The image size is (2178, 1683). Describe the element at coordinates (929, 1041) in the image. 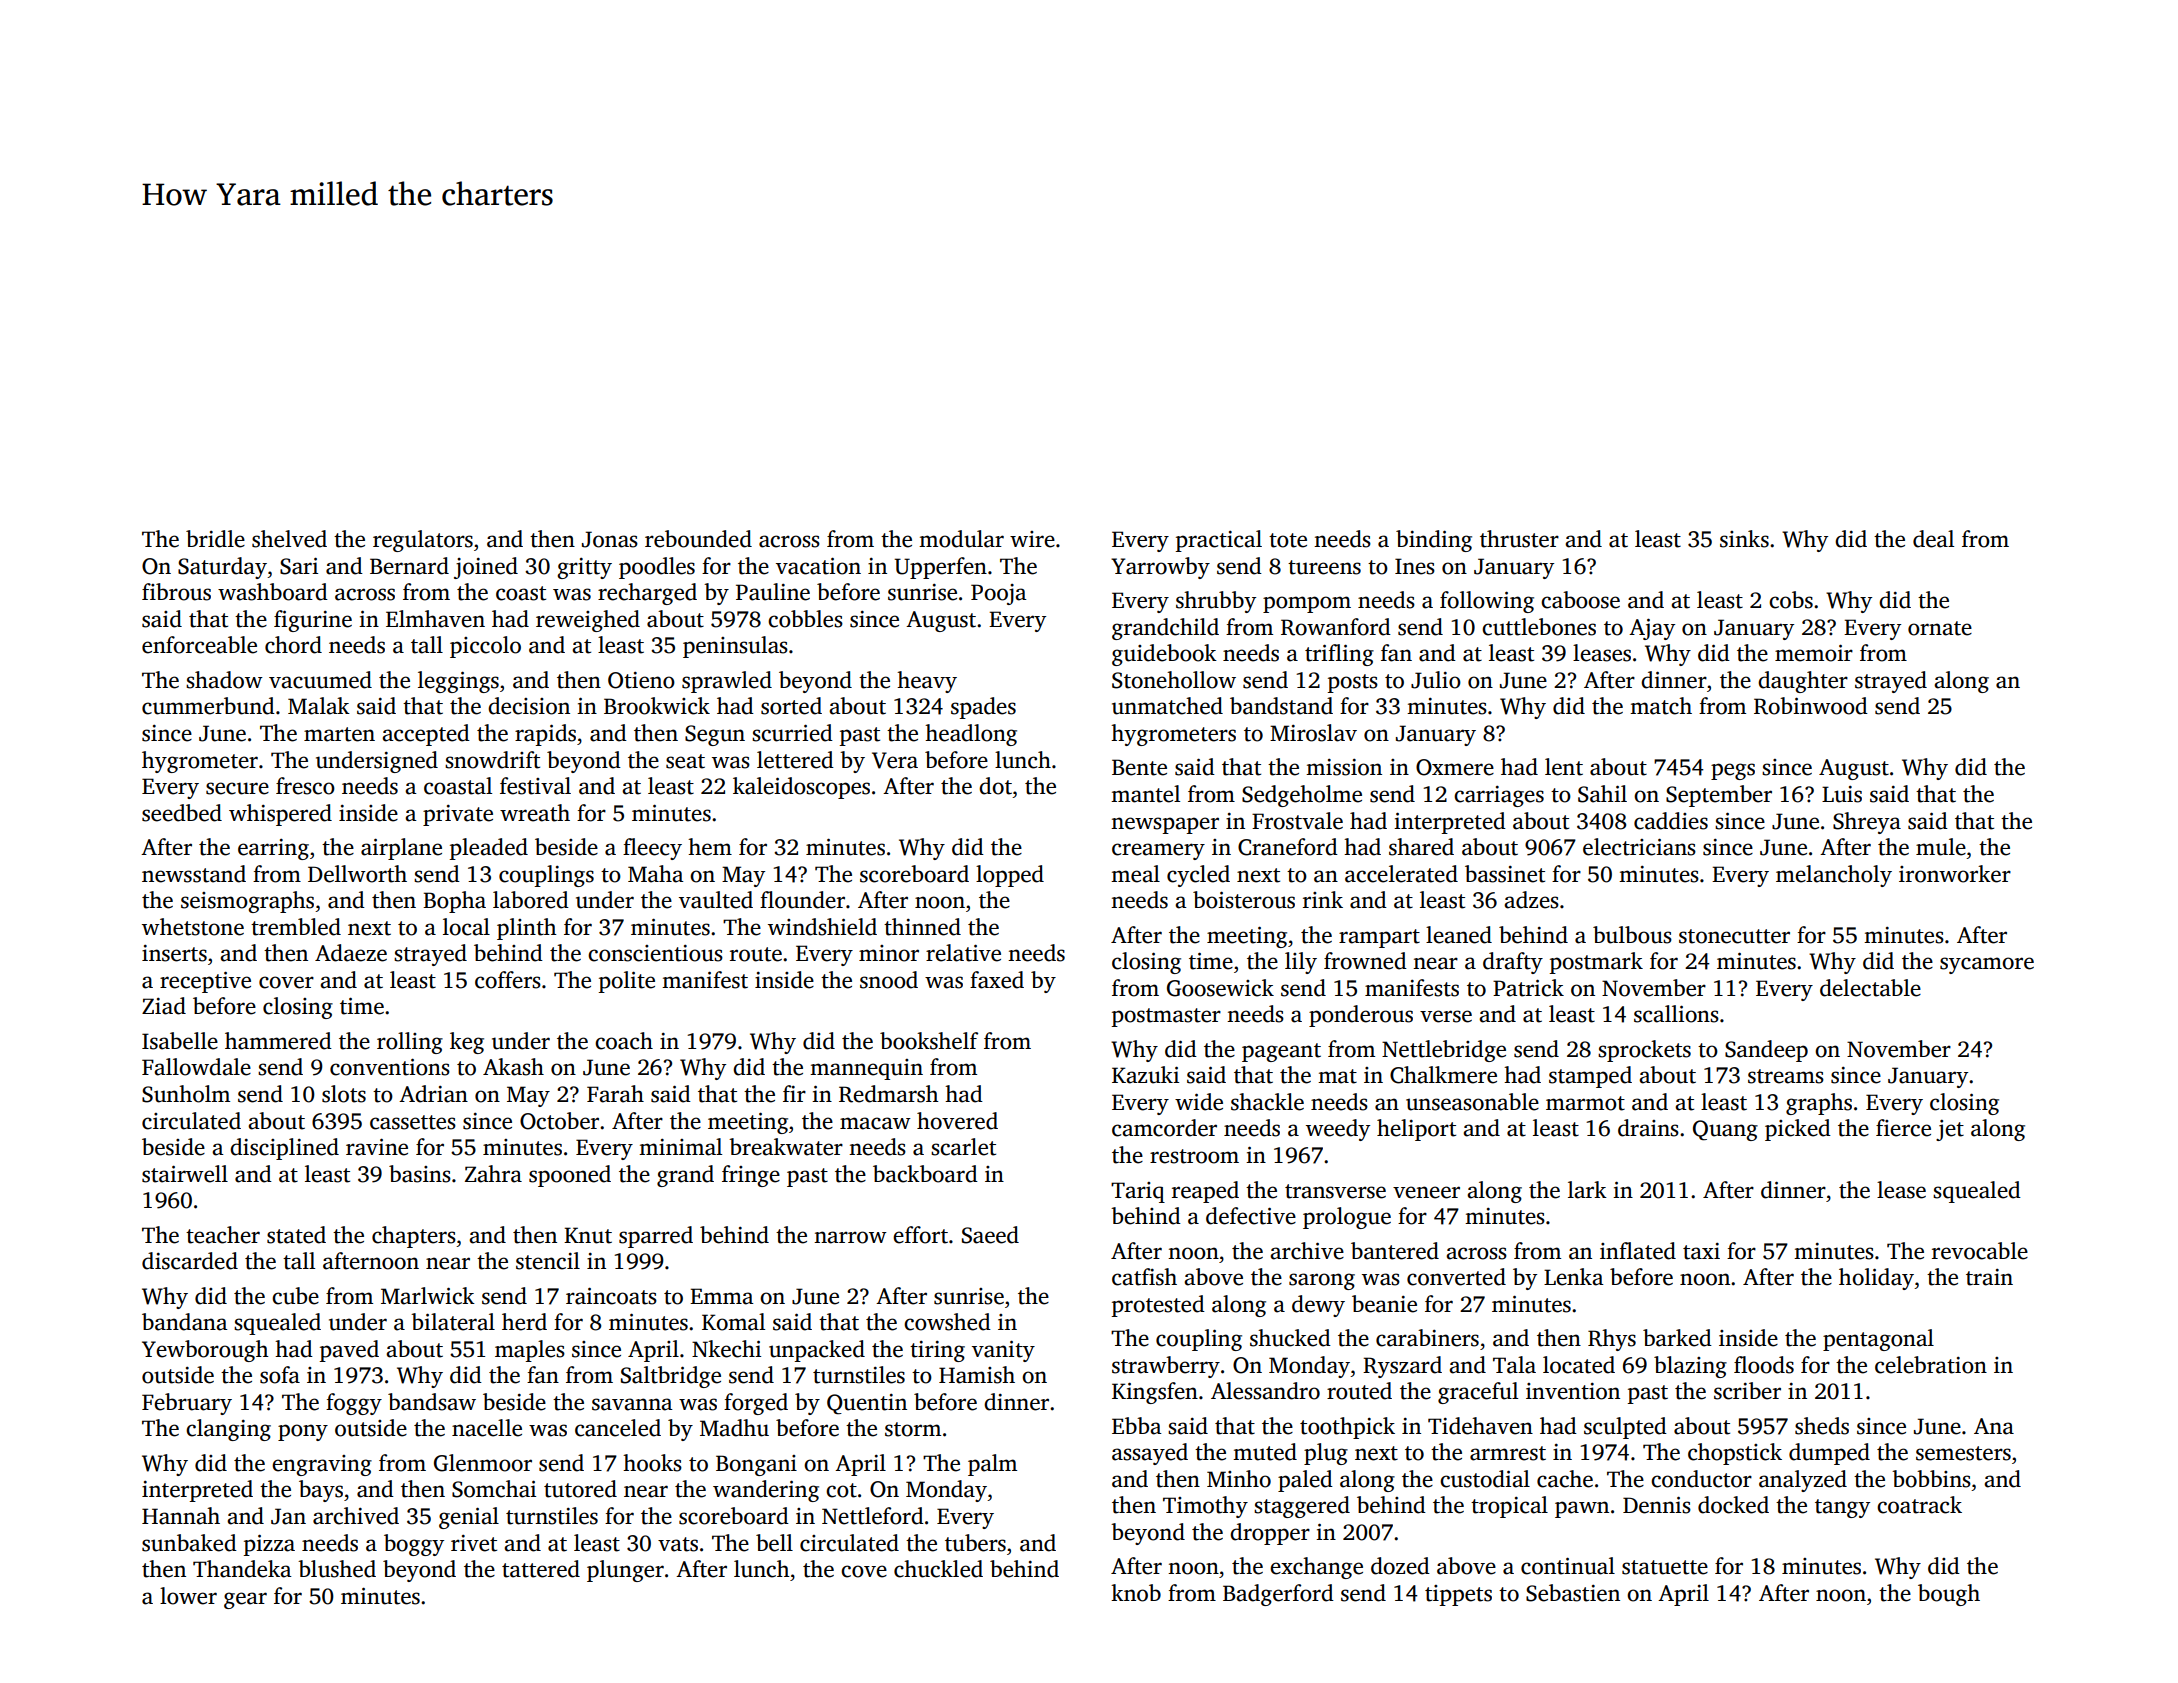

I see `bookshelf` at that location.
